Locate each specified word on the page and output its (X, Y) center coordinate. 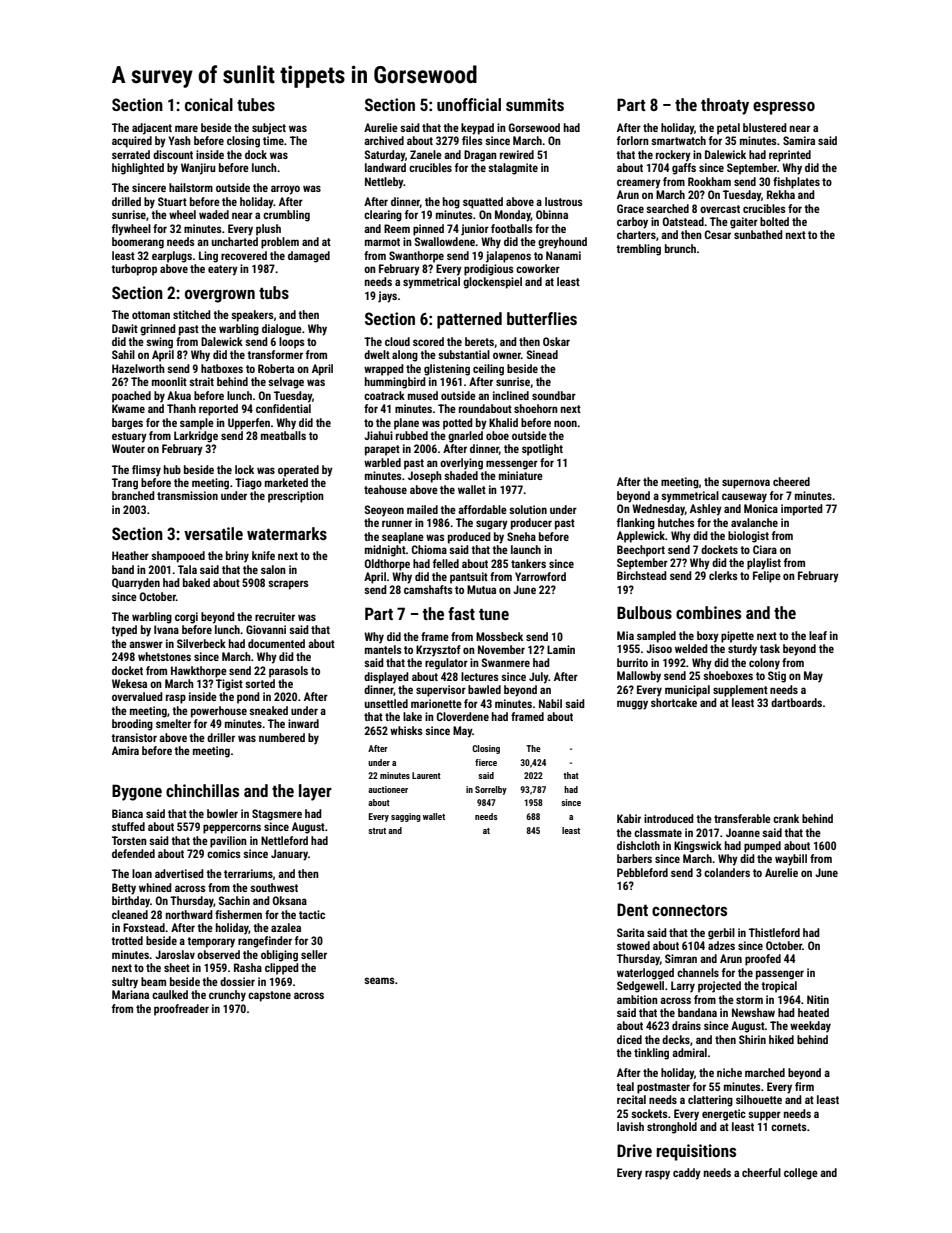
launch (526, 549)
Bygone (137, 792)
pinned (428, 230)
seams (379, 980)
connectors (689, 910)
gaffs (684, 169)
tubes (256, 104)
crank (786, 818)
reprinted (790, 156)
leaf (818, 635)
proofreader (181, 1010)
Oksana (290, 900)
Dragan (480, 156)
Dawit (125, 328)
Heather (130, 555)
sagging (406, 817)
